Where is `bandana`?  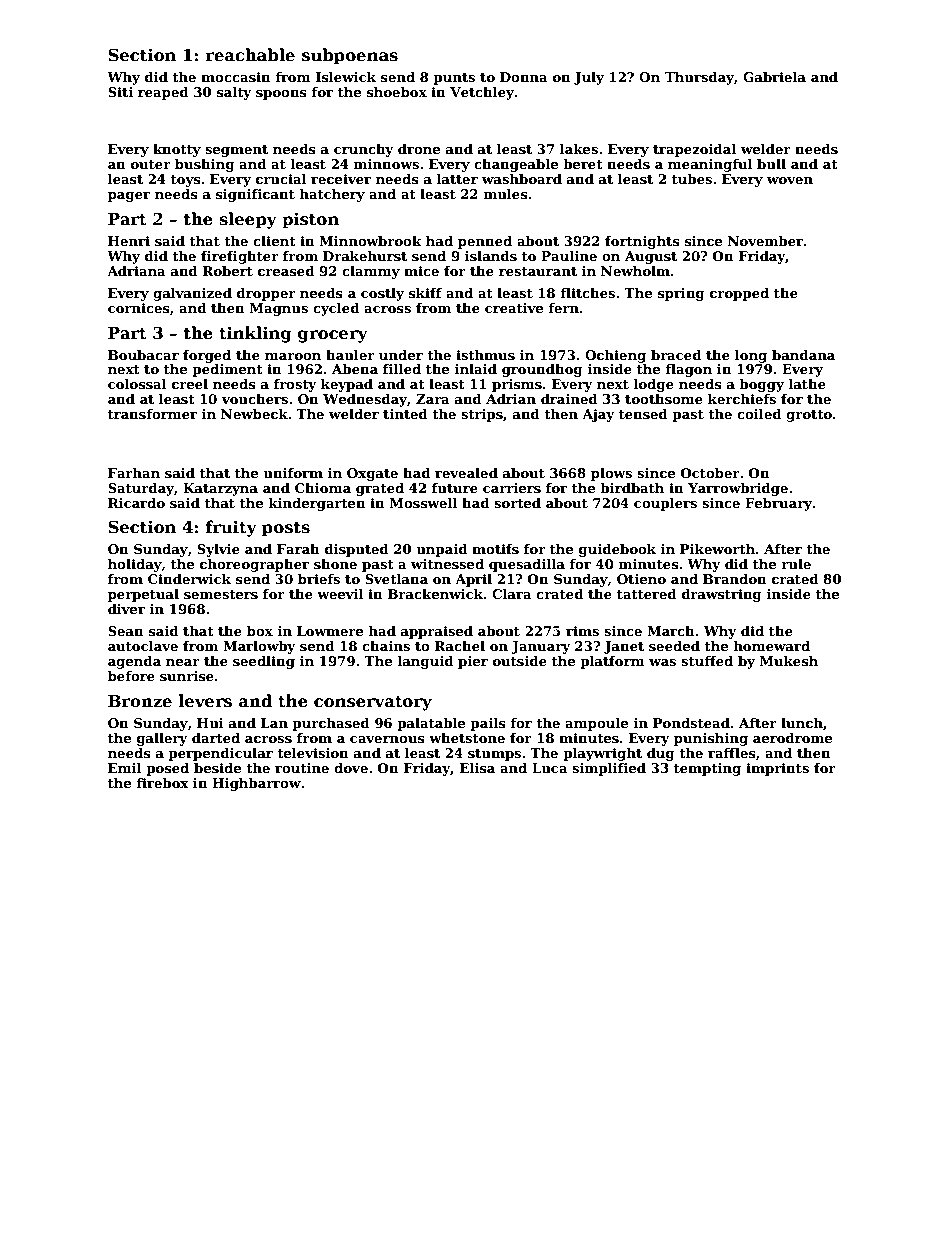 bandana is located at coordinates (803, 355).
